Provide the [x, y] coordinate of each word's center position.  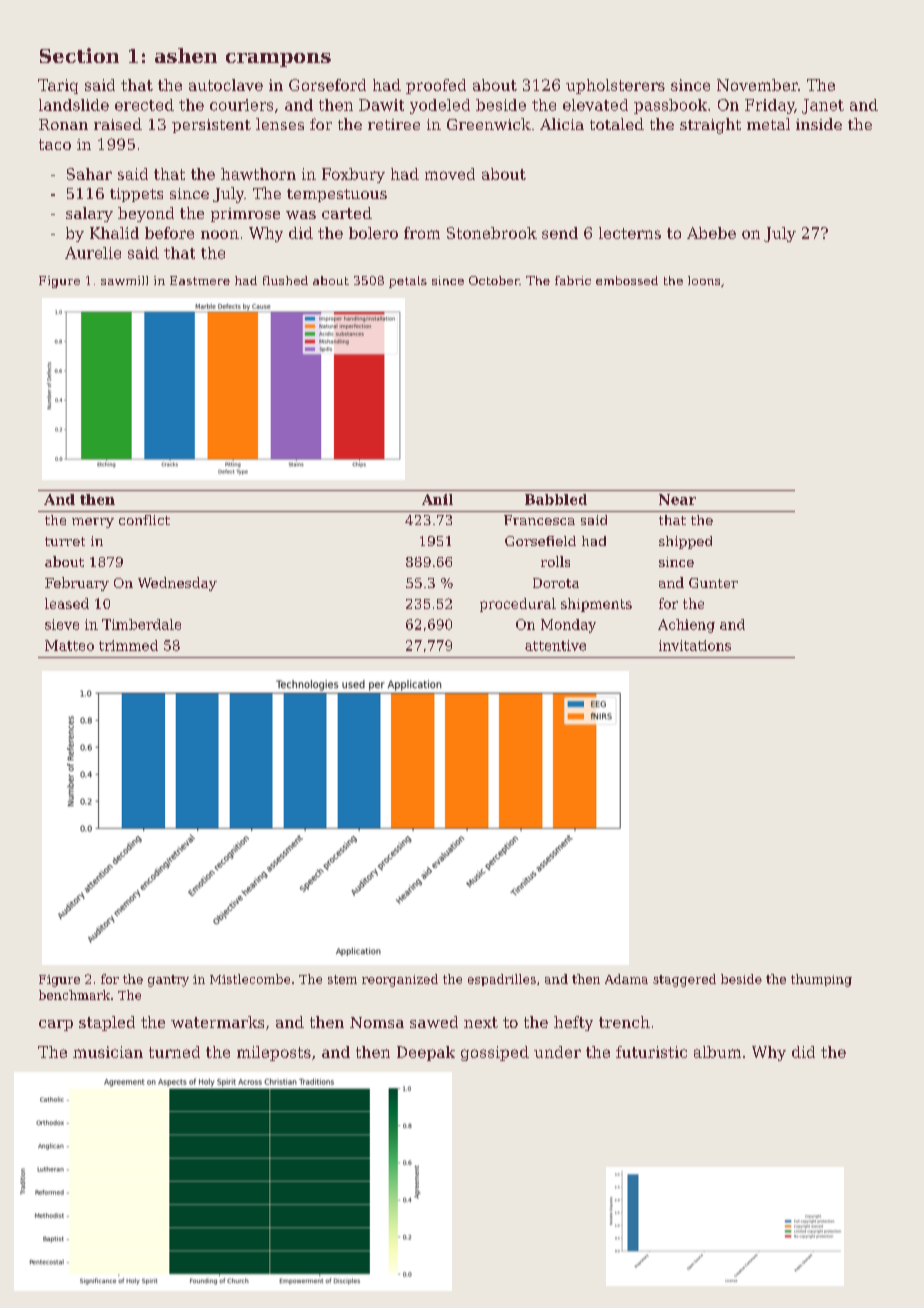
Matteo [69, 645]
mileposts [274, 1053]
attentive [555, 645]
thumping [821, 980]
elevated [595, 105]
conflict [144, 520]
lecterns [630, 233]
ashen [186, 55]
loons [704, 280]
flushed [285, 280]
